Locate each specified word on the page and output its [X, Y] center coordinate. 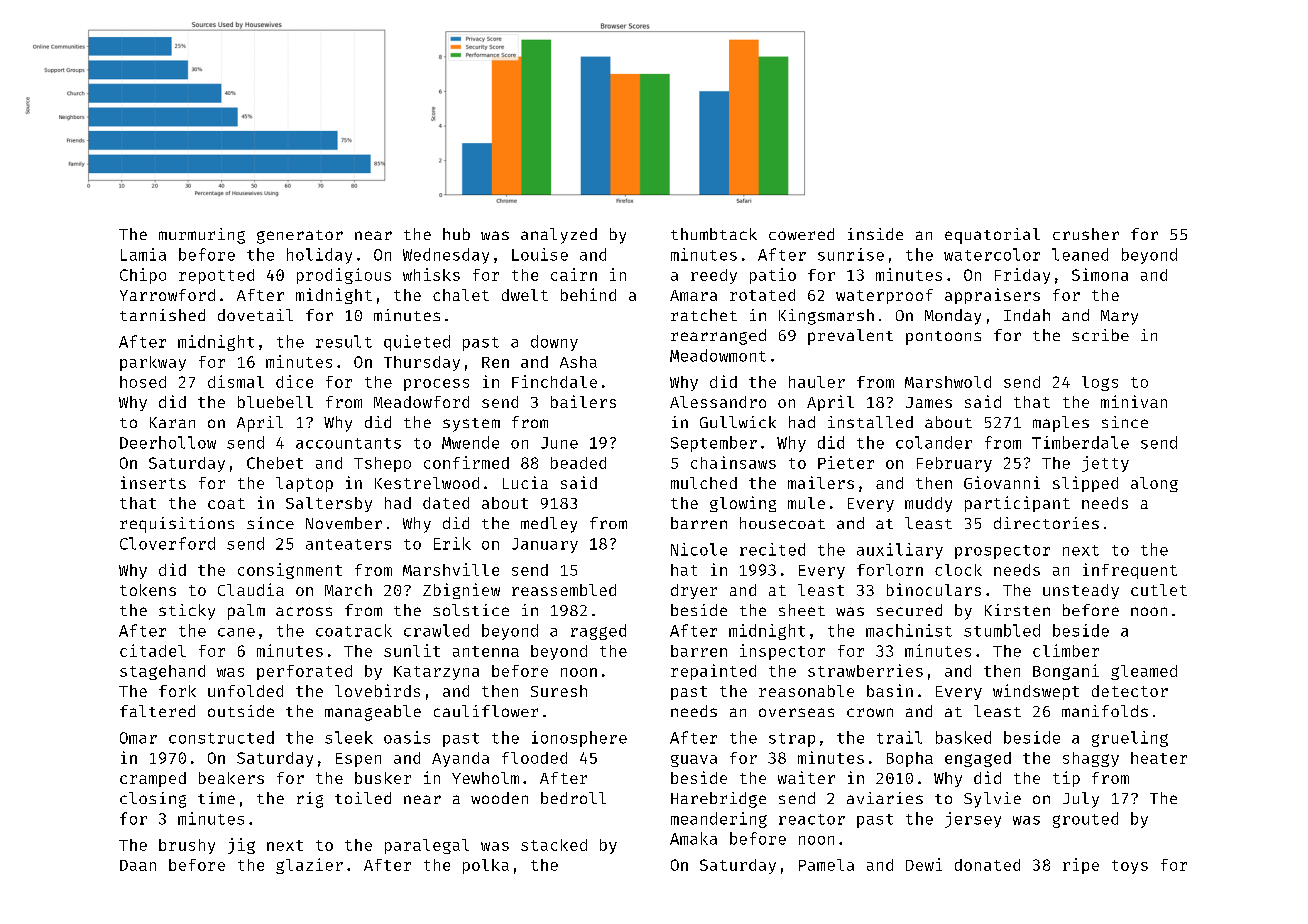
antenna [486, 651]
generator [300, 237]
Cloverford [167, 543]
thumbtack [714, 234]
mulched [704, 483]
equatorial [992, 236]
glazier [309, 866]
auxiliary [900, 551]
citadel [153, 650]
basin [890, 690]
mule [806, 503]
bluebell [275, 402]
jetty [1105, 464]
